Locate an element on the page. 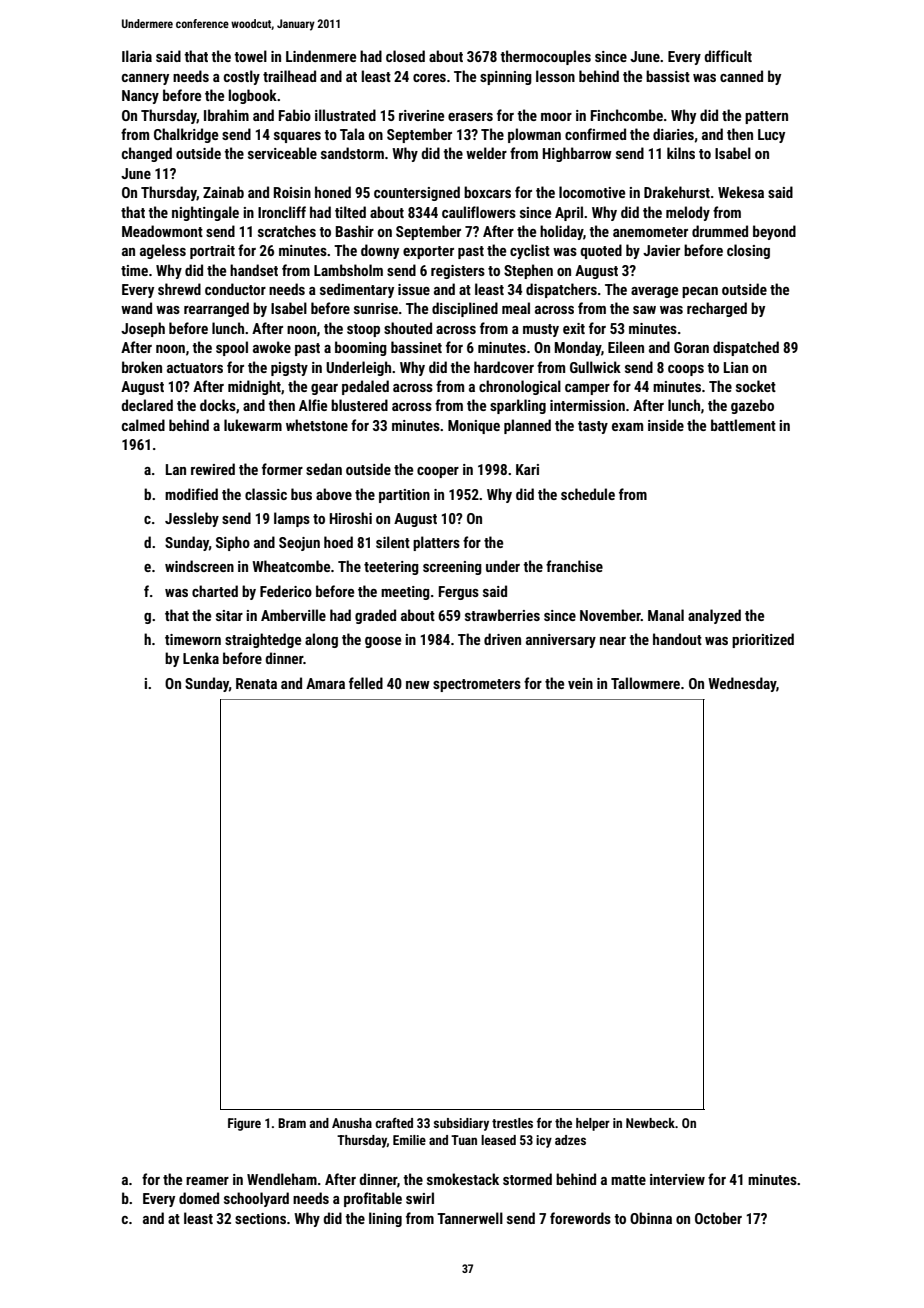 The width and height of the page is (924, 1308). October is located at coordinates (718, 1218).
